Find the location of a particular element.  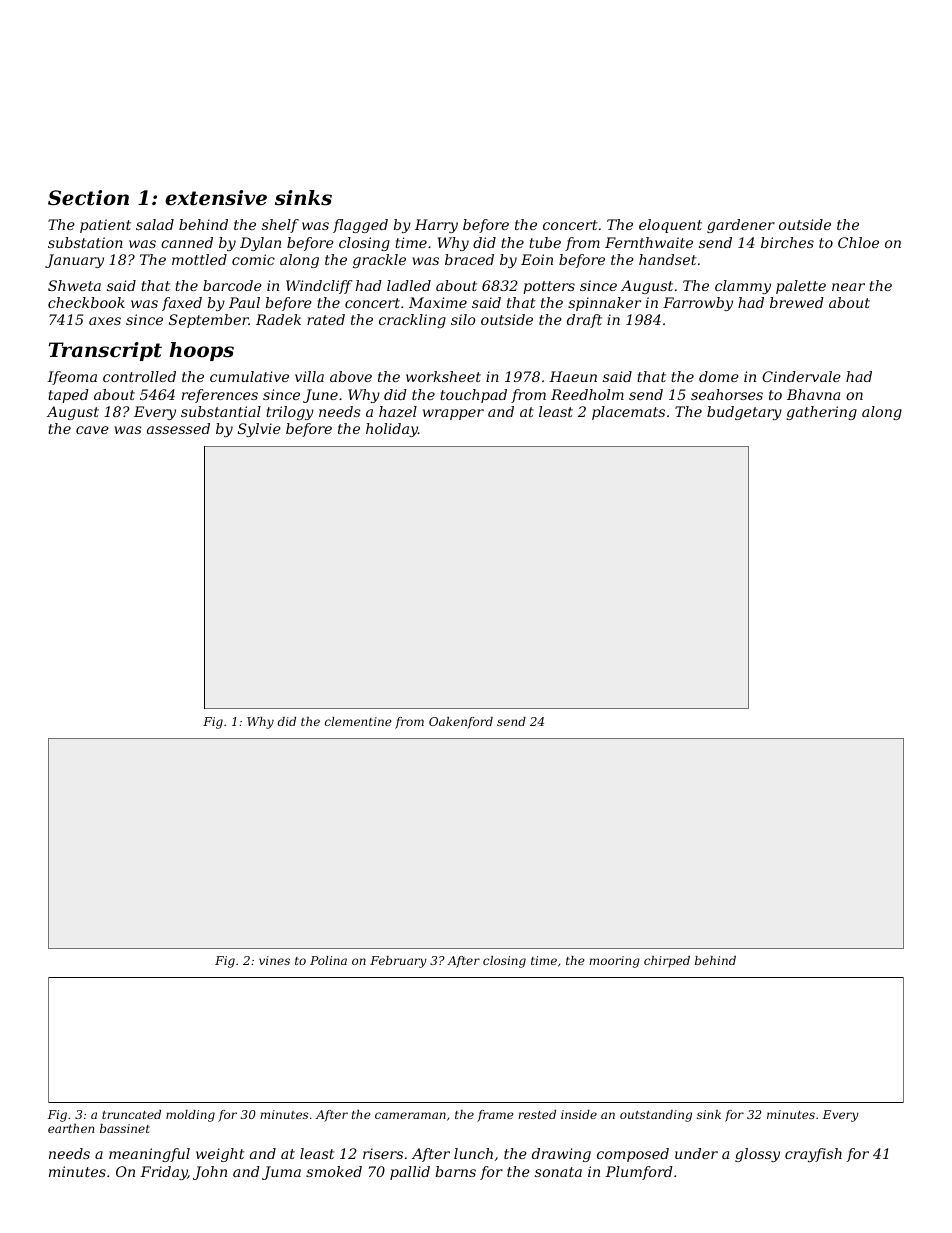

vines is located at coordinates (274, 960).
